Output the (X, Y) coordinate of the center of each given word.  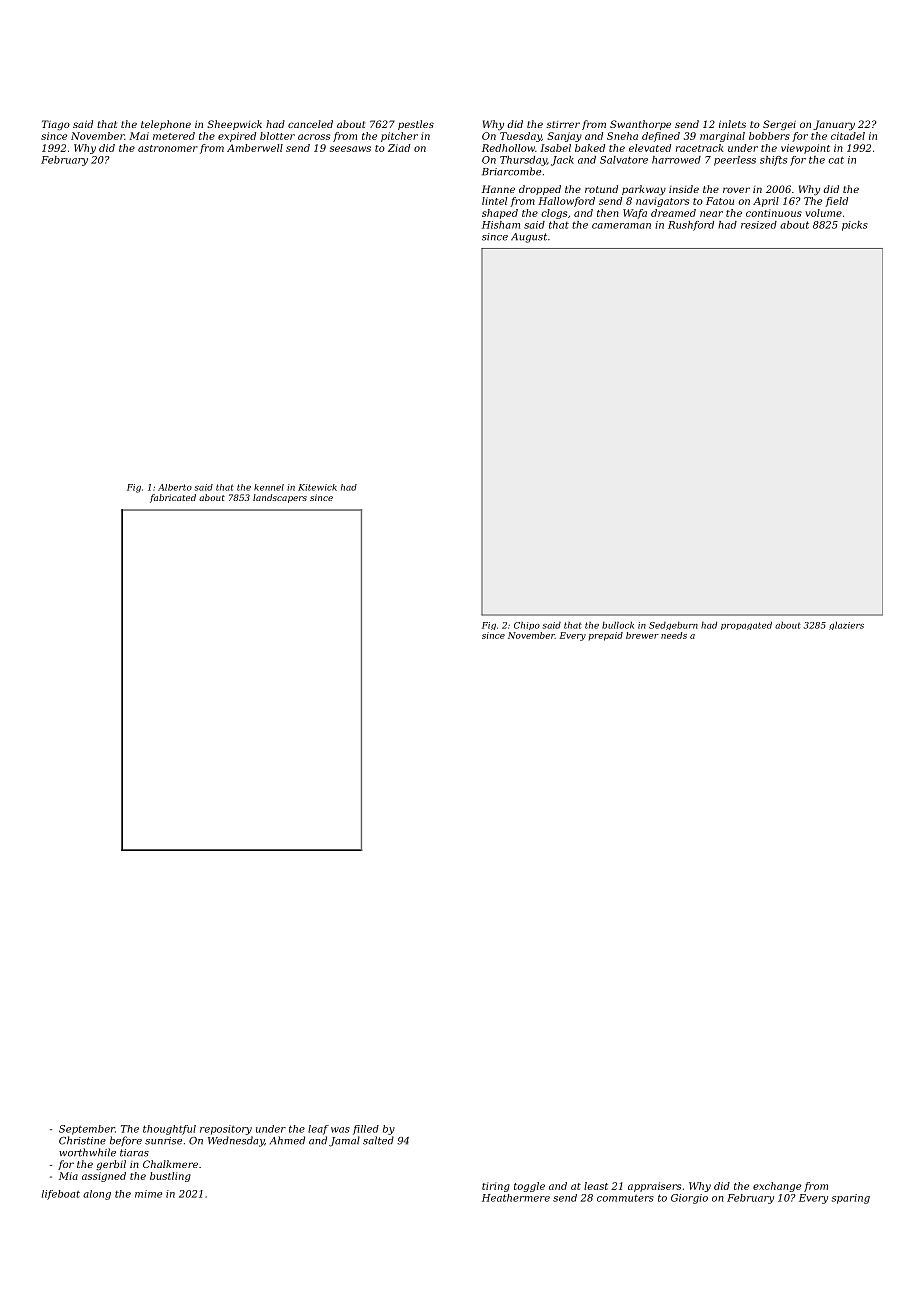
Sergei (779, 125)
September (87, 1130)
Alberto (175, 487)
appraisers (654, 1187)
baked (590, 148)
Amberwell (255, 148)
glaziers (846, 625)
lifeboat (61, 1195)
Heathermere (516, 1198)
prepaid (606, 636)
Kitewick (317, 487)
